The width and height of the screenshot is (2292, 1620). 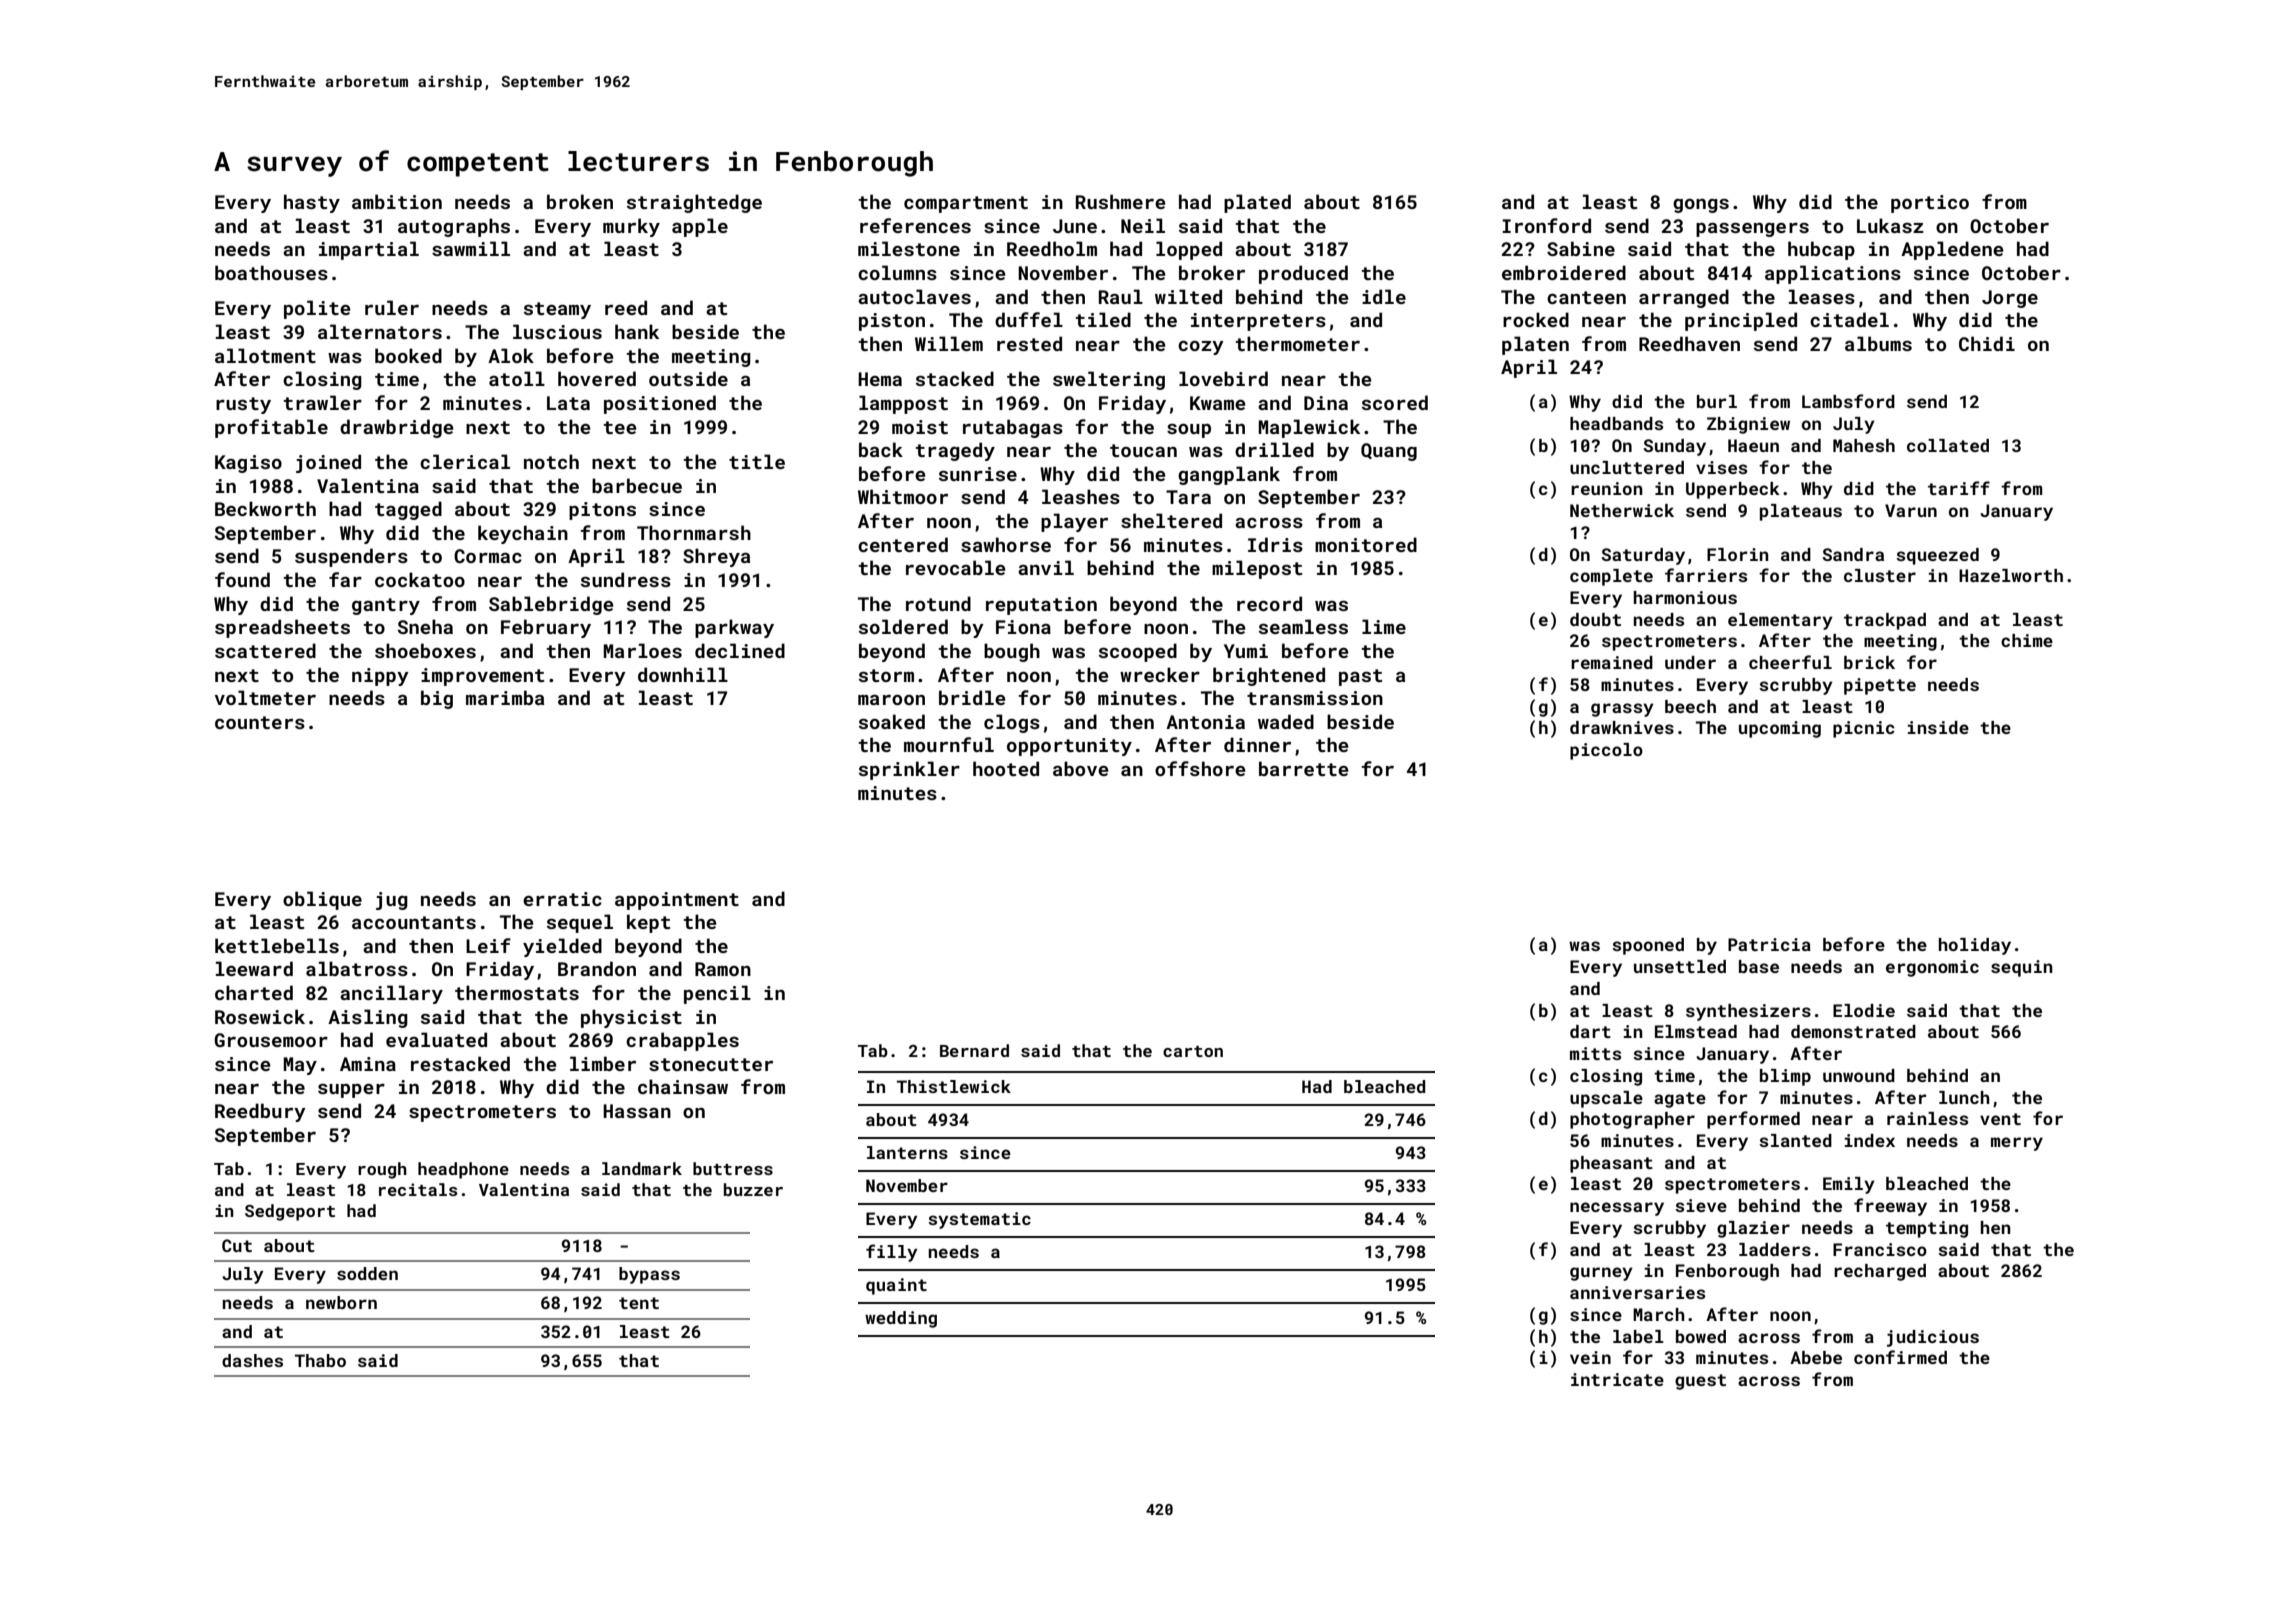 I want to click on Dina, so click(x=1326, y=403).
